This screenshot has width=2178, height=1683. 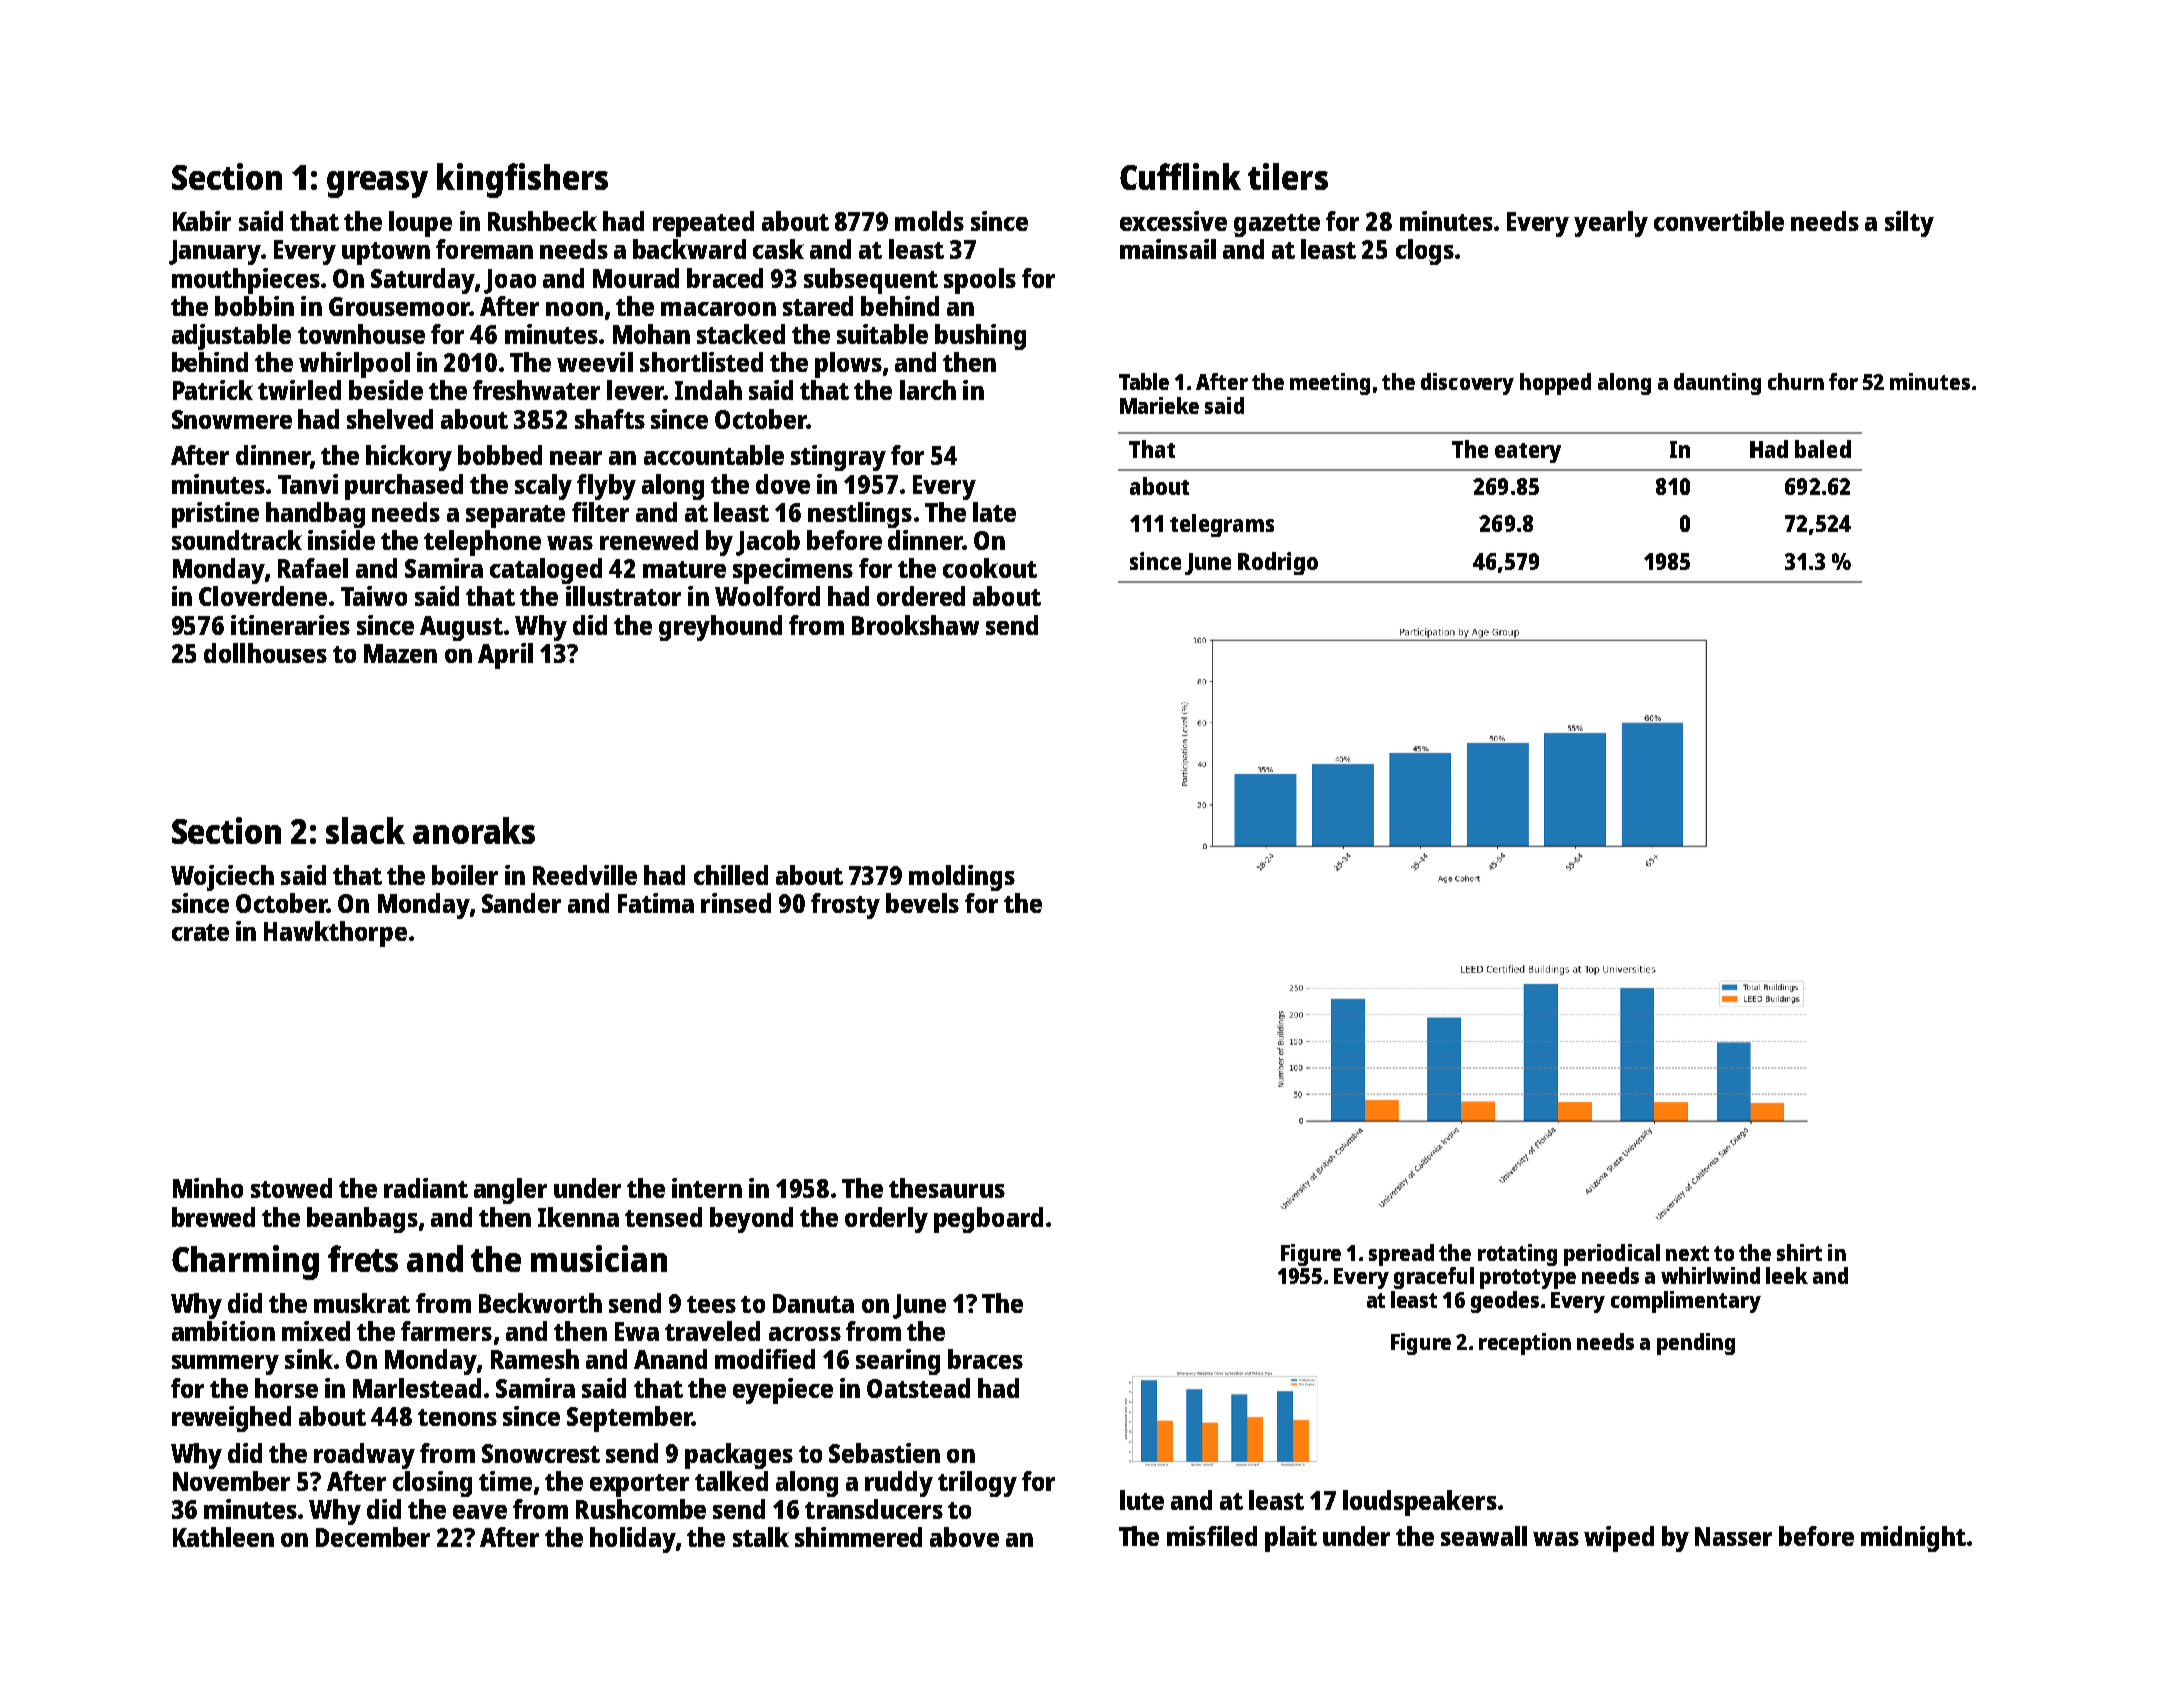 What do you see at coordinates (1796, 381) in the screenshot?
I see `churn` at bounding box center [1796, 381].
